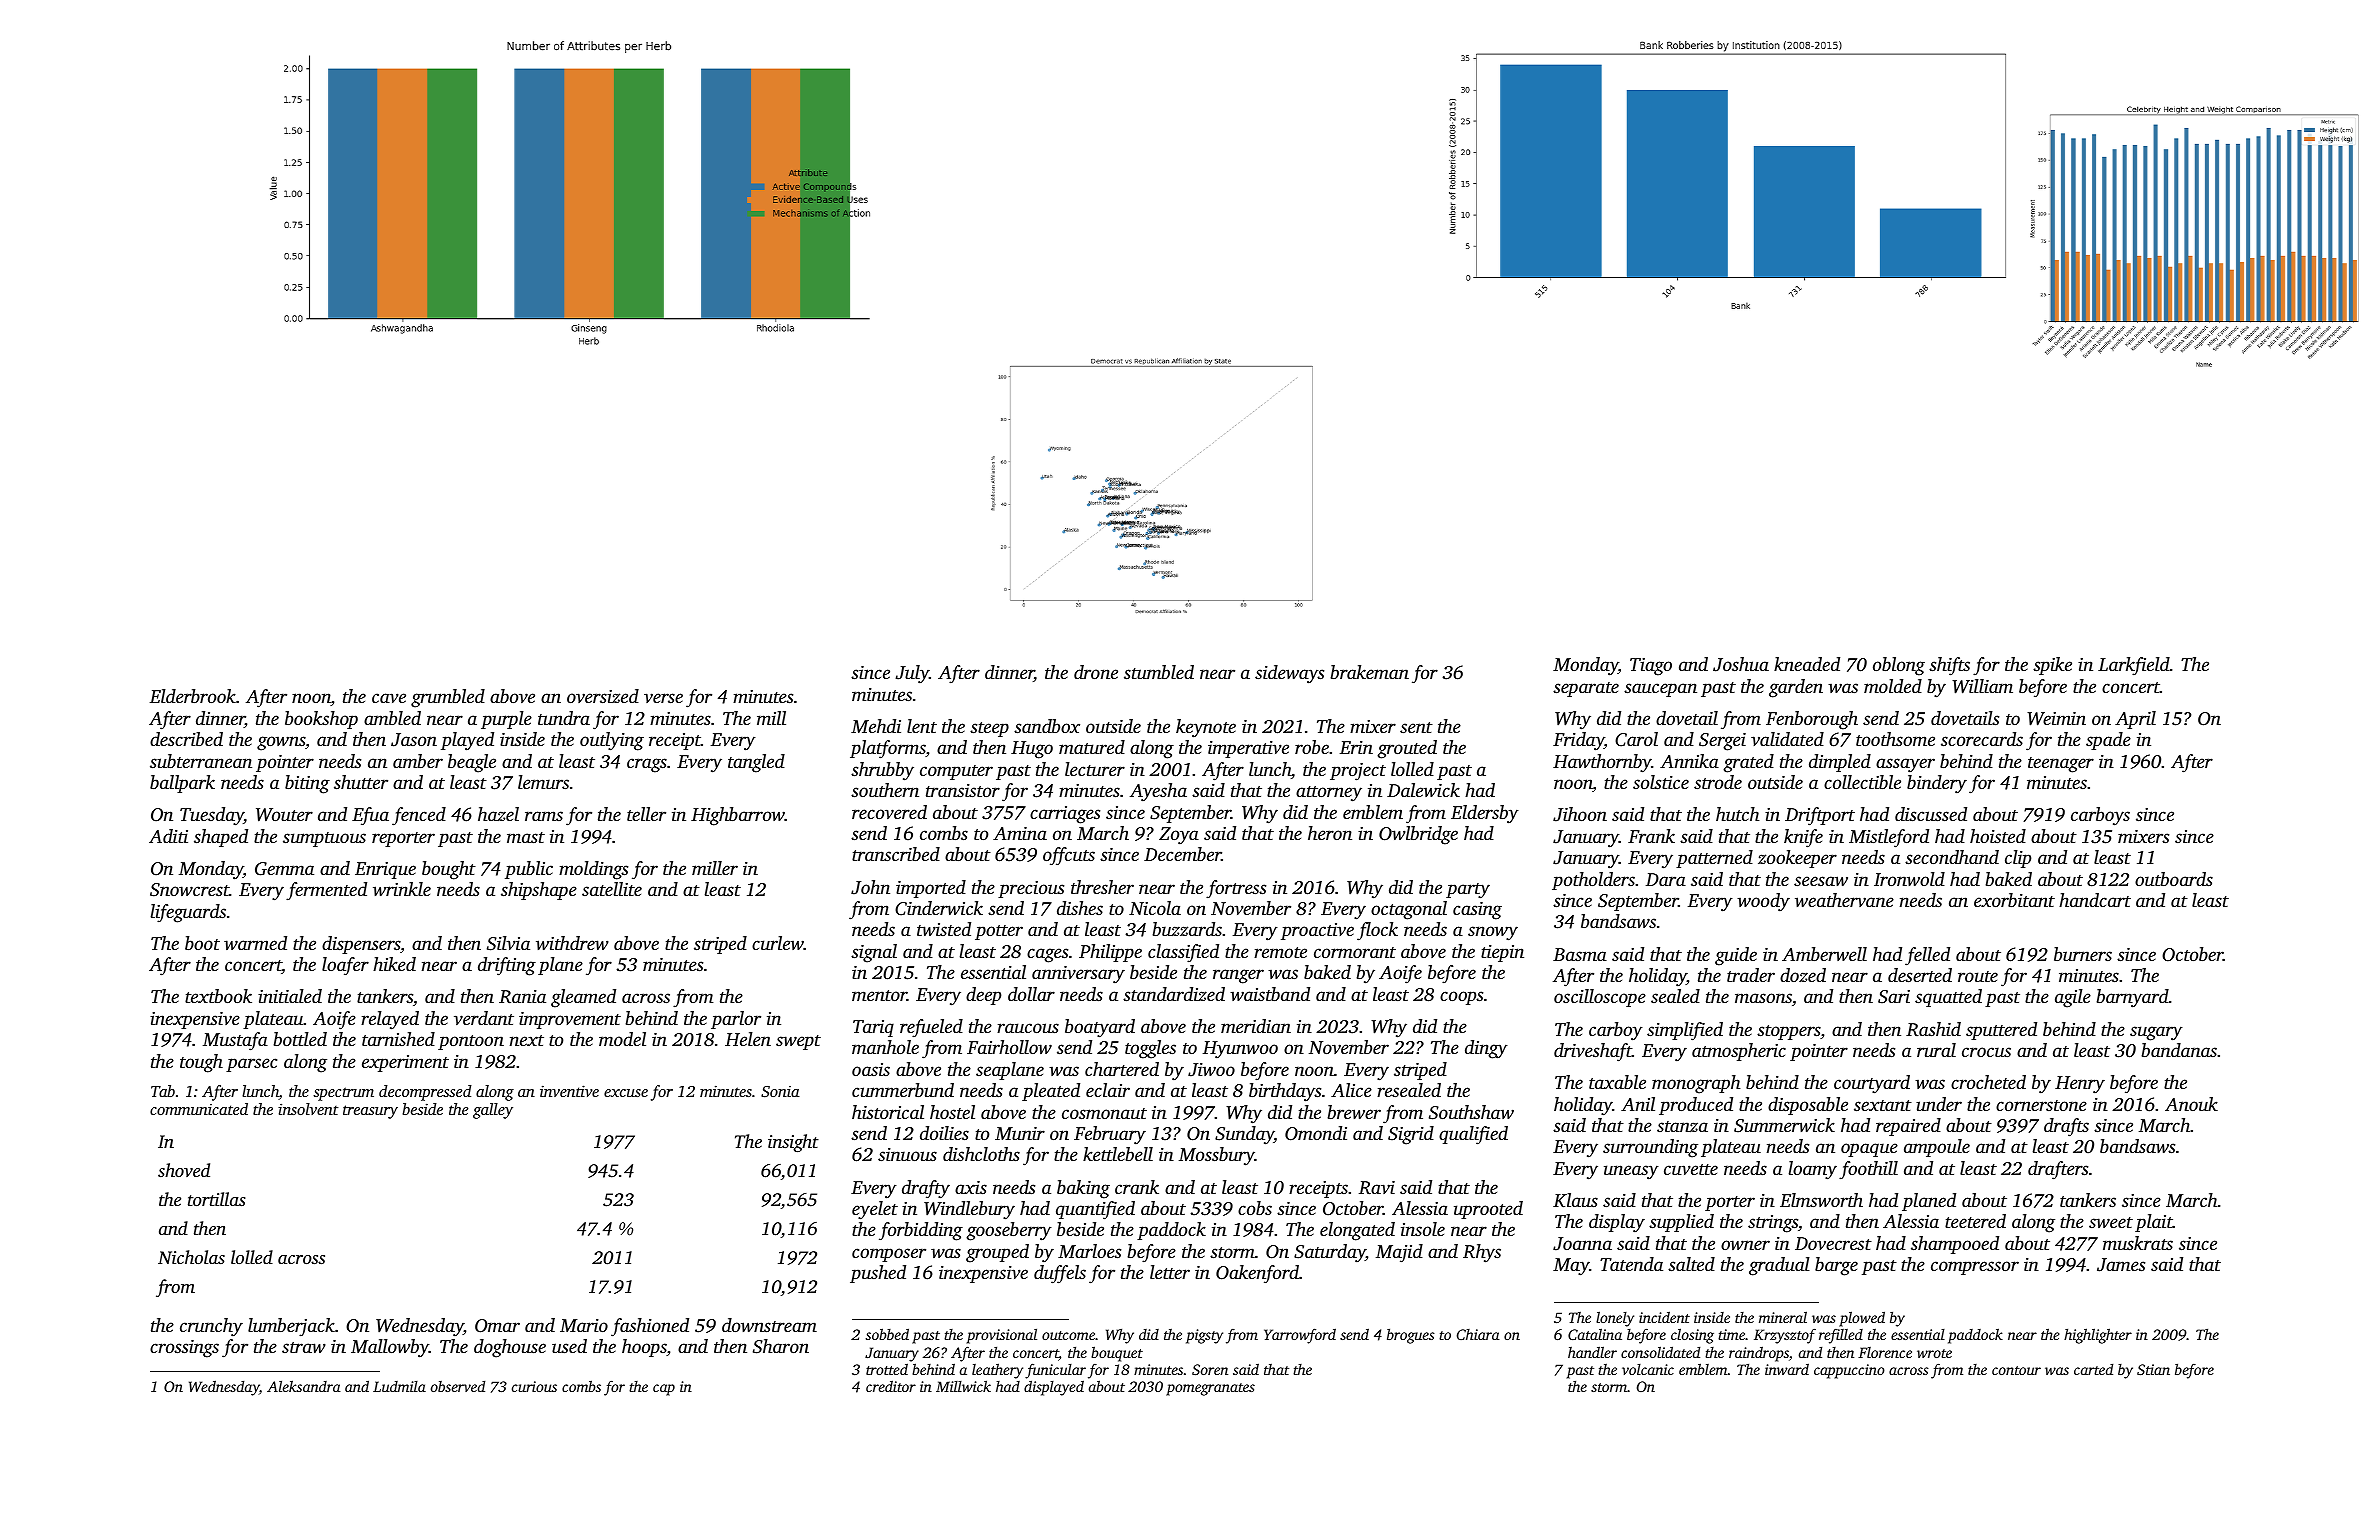 This document has width=2380, height=1540. Describe the element at coordinates (1796, 688) in the document. I see `garden` at that location.
